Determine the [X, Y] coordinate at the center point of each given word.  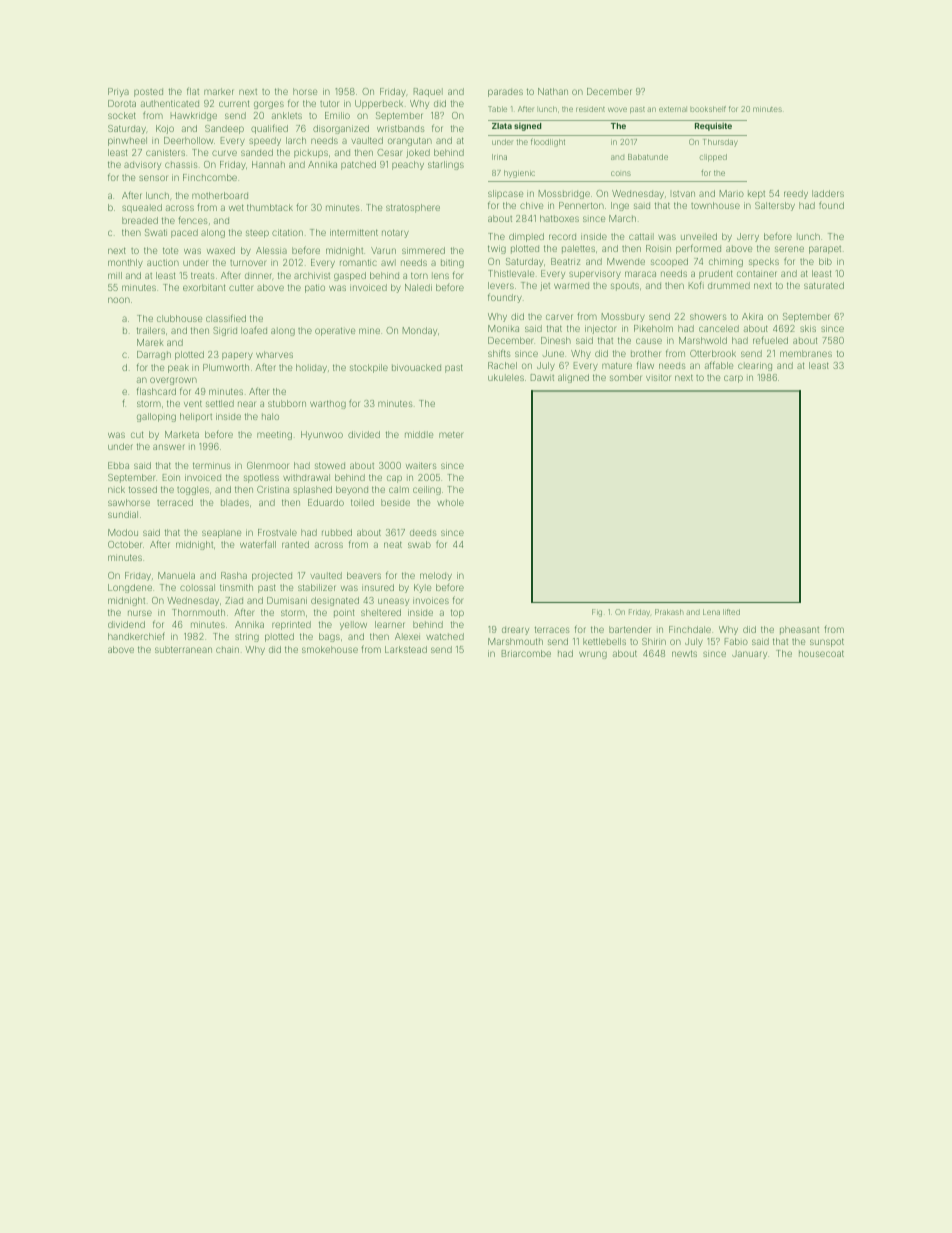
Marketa [182, 434]
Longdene [130, 588]
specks [764, 262]
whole [450, 502]
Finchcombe [210, 177]
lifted [731, 612]
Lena [711, 612]
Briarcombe [526, 653]
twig [497, 249]
